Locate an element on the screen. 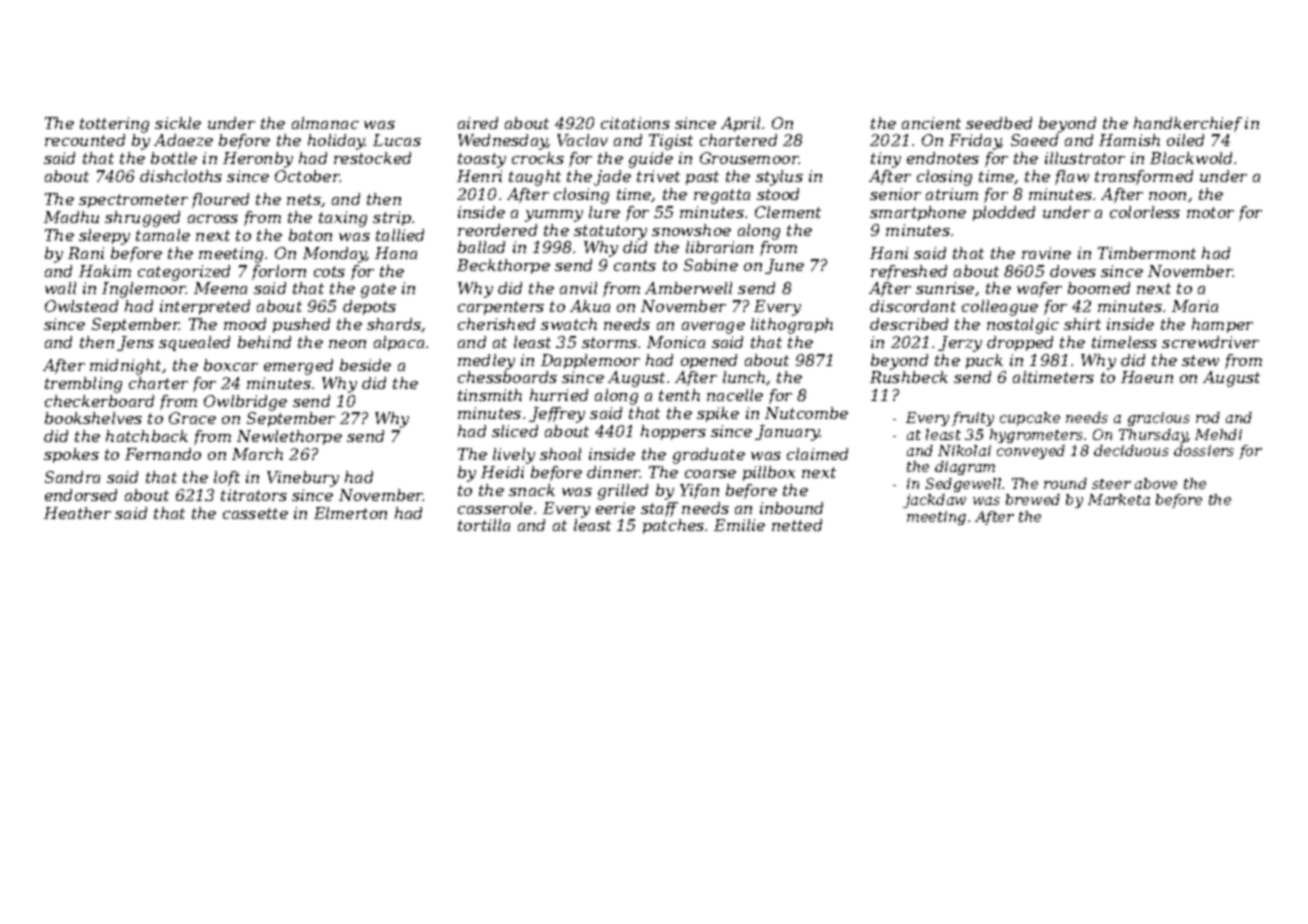 The height and width of the screenshot is (924, 1308). snowshoe is located at coordinates (691, 230).
